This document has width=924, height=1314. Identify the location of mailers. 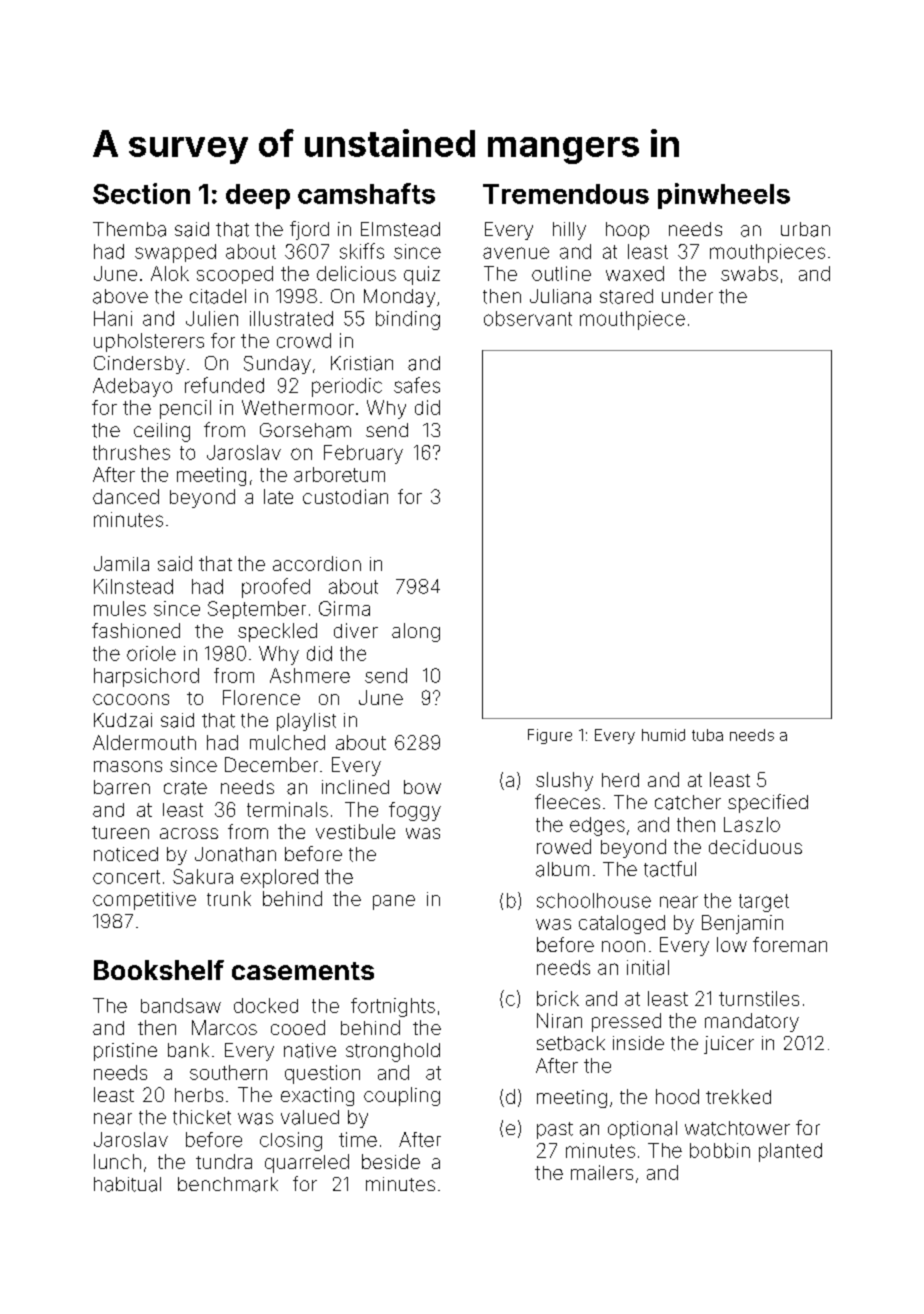
(602, 1172).
